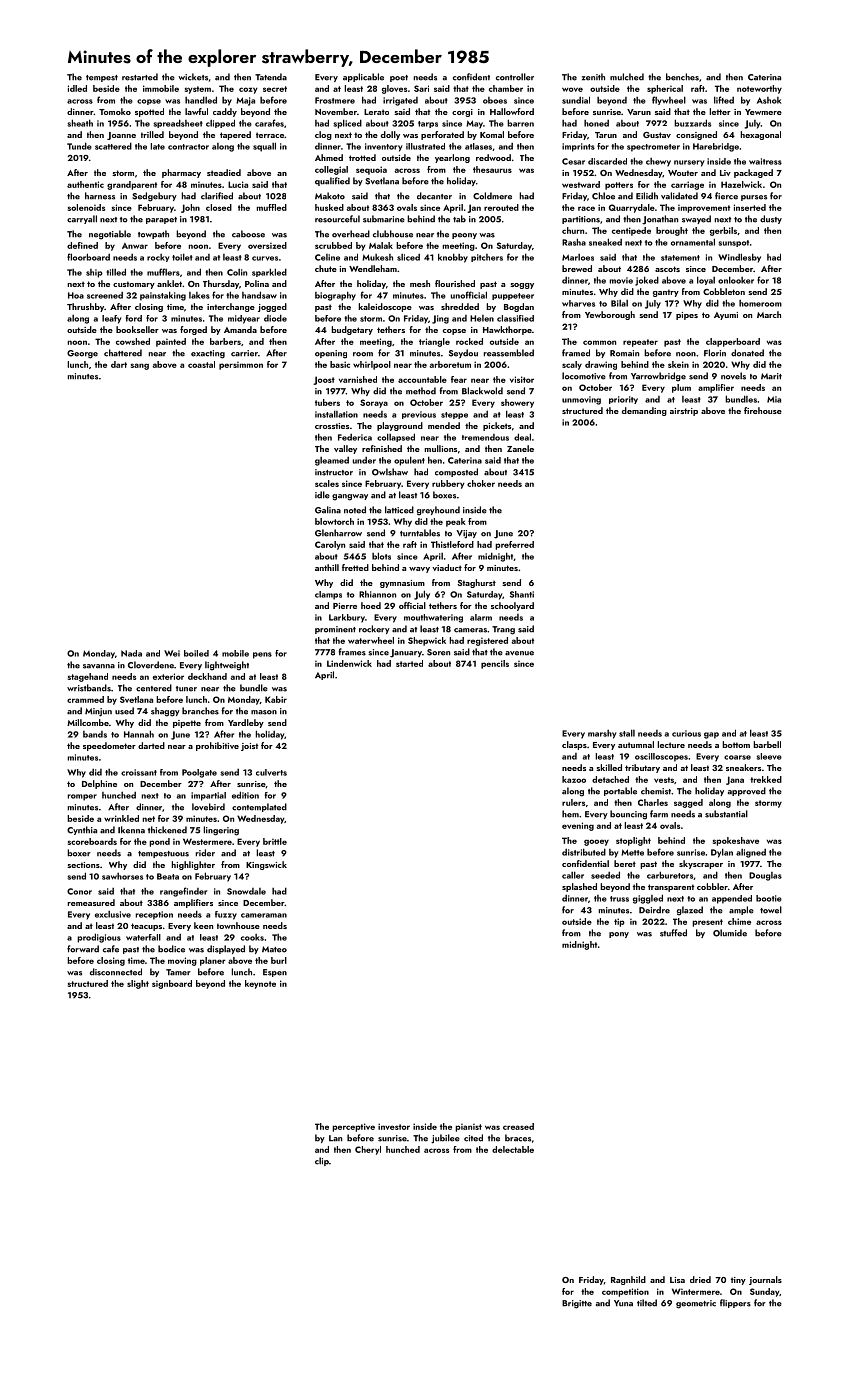 This screenshot has height=1400, width=849. Describe the element at coordinates (368, 1150) in the screenshot. I see `Cheryl` at that location.
